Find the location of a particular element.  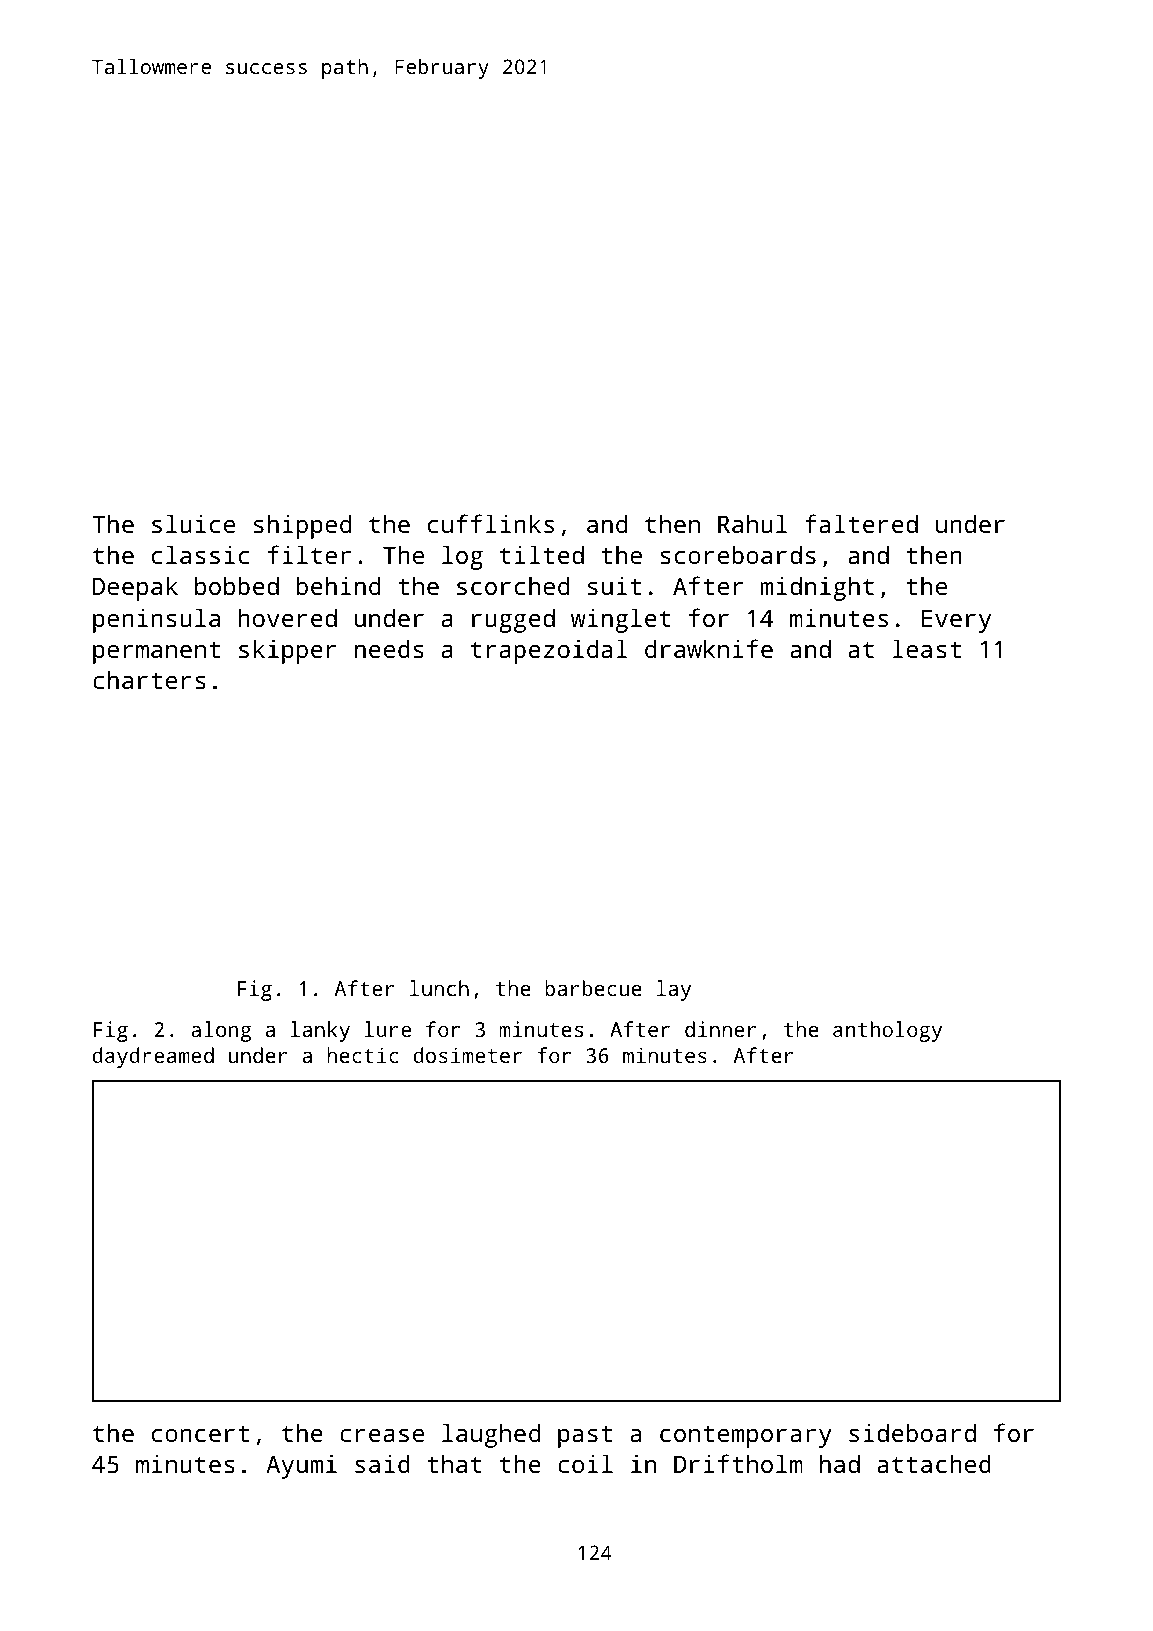

cufflinks is located at coordinates (491, 523).
